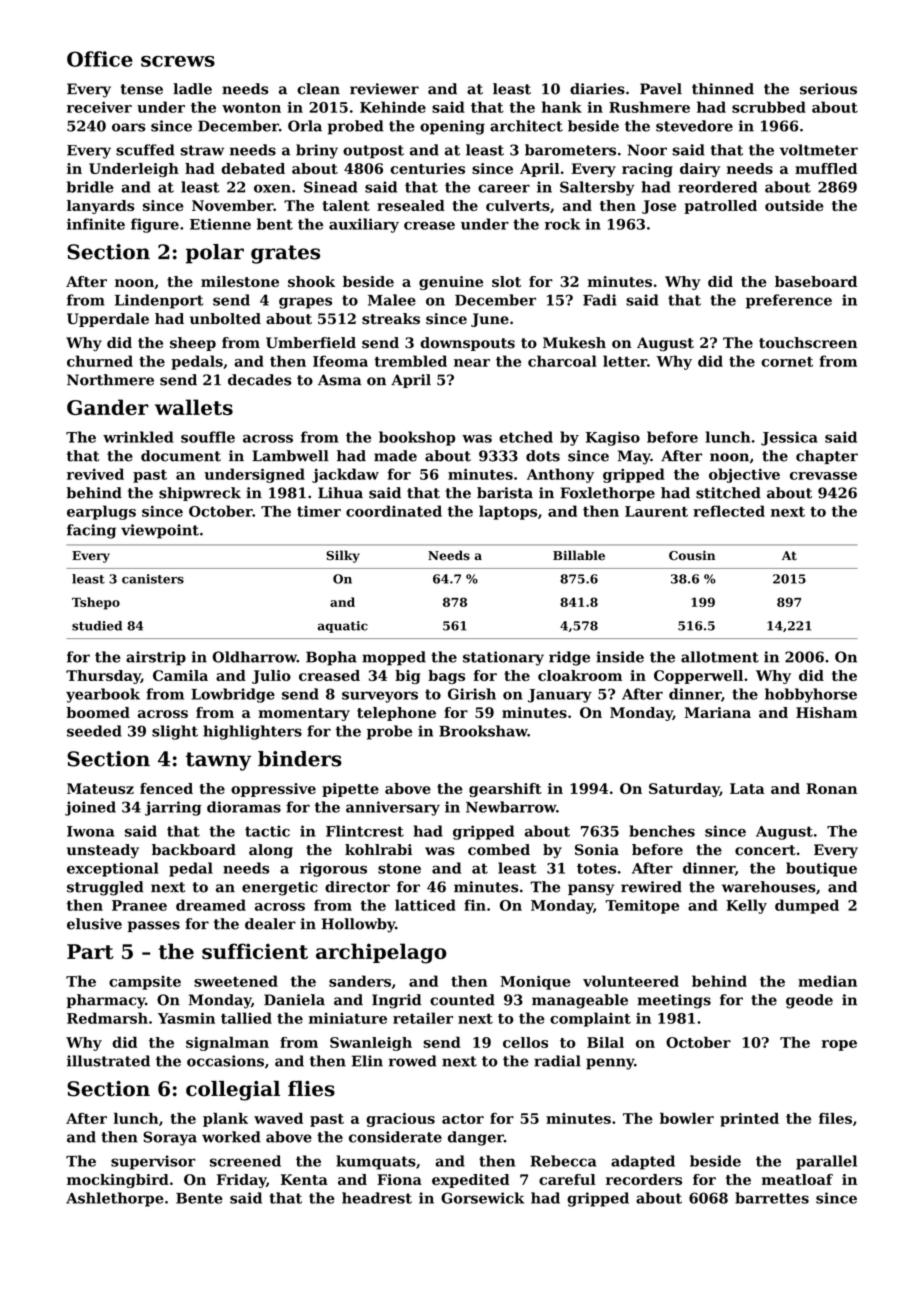 Image resolution: width=924 pixels, height=1308 pixels. What do you see at coordinates (173, 808) in the screenshot?
I see `jarring` at bounding box center [173, 808].
